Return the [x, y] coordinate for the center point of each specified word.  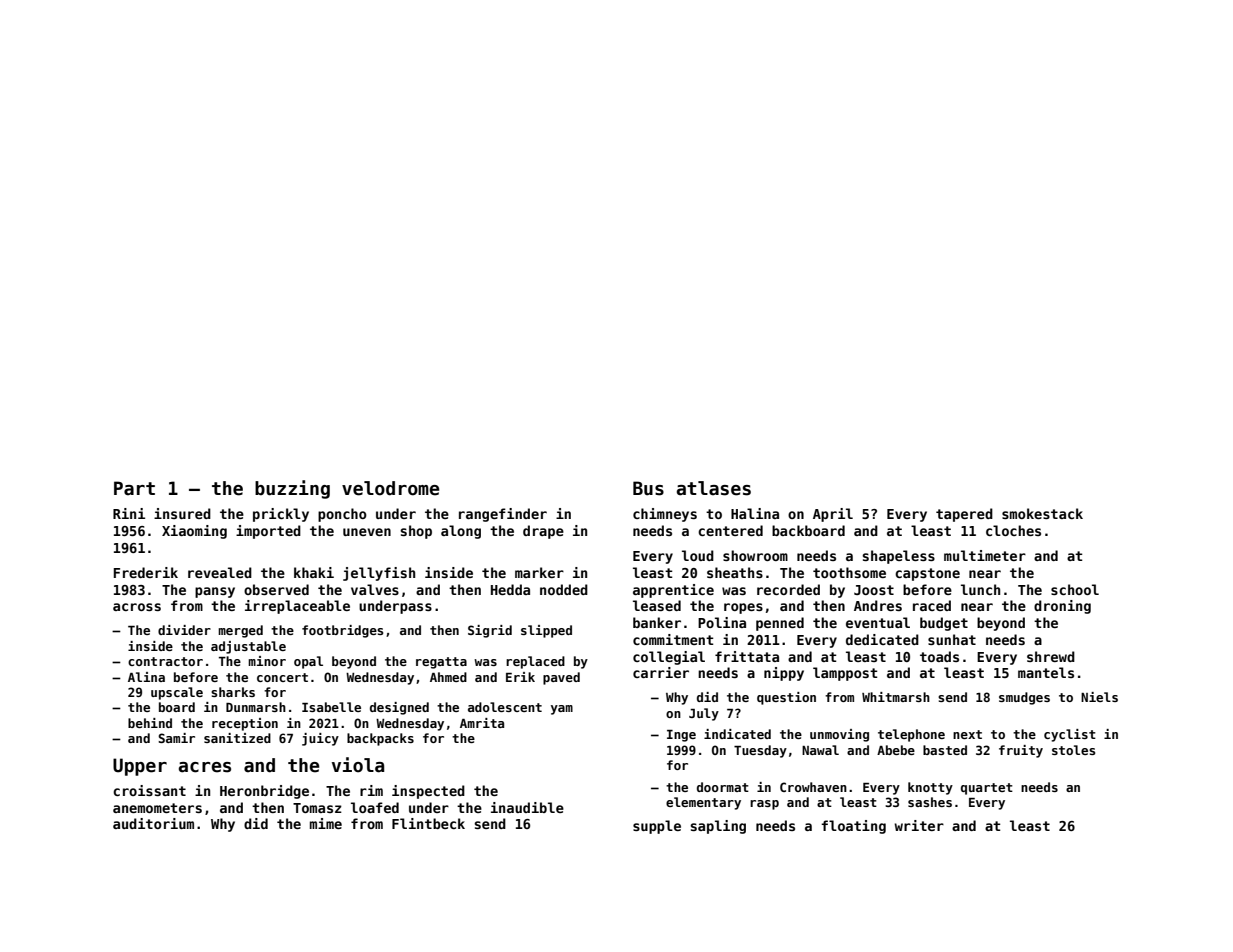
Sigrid [490, 631]
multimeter [985, 555]
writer [919, 825]
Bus [648, 488]
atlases [714, 488]
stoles [1073, 750]
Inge [681, 736]
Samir [176, 738]
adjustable [248, 647]
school [1075, 589]
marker [539, 572]
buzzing [292, 489]
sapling [718, 827]
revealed [220, 572]
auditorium [153, 823]
